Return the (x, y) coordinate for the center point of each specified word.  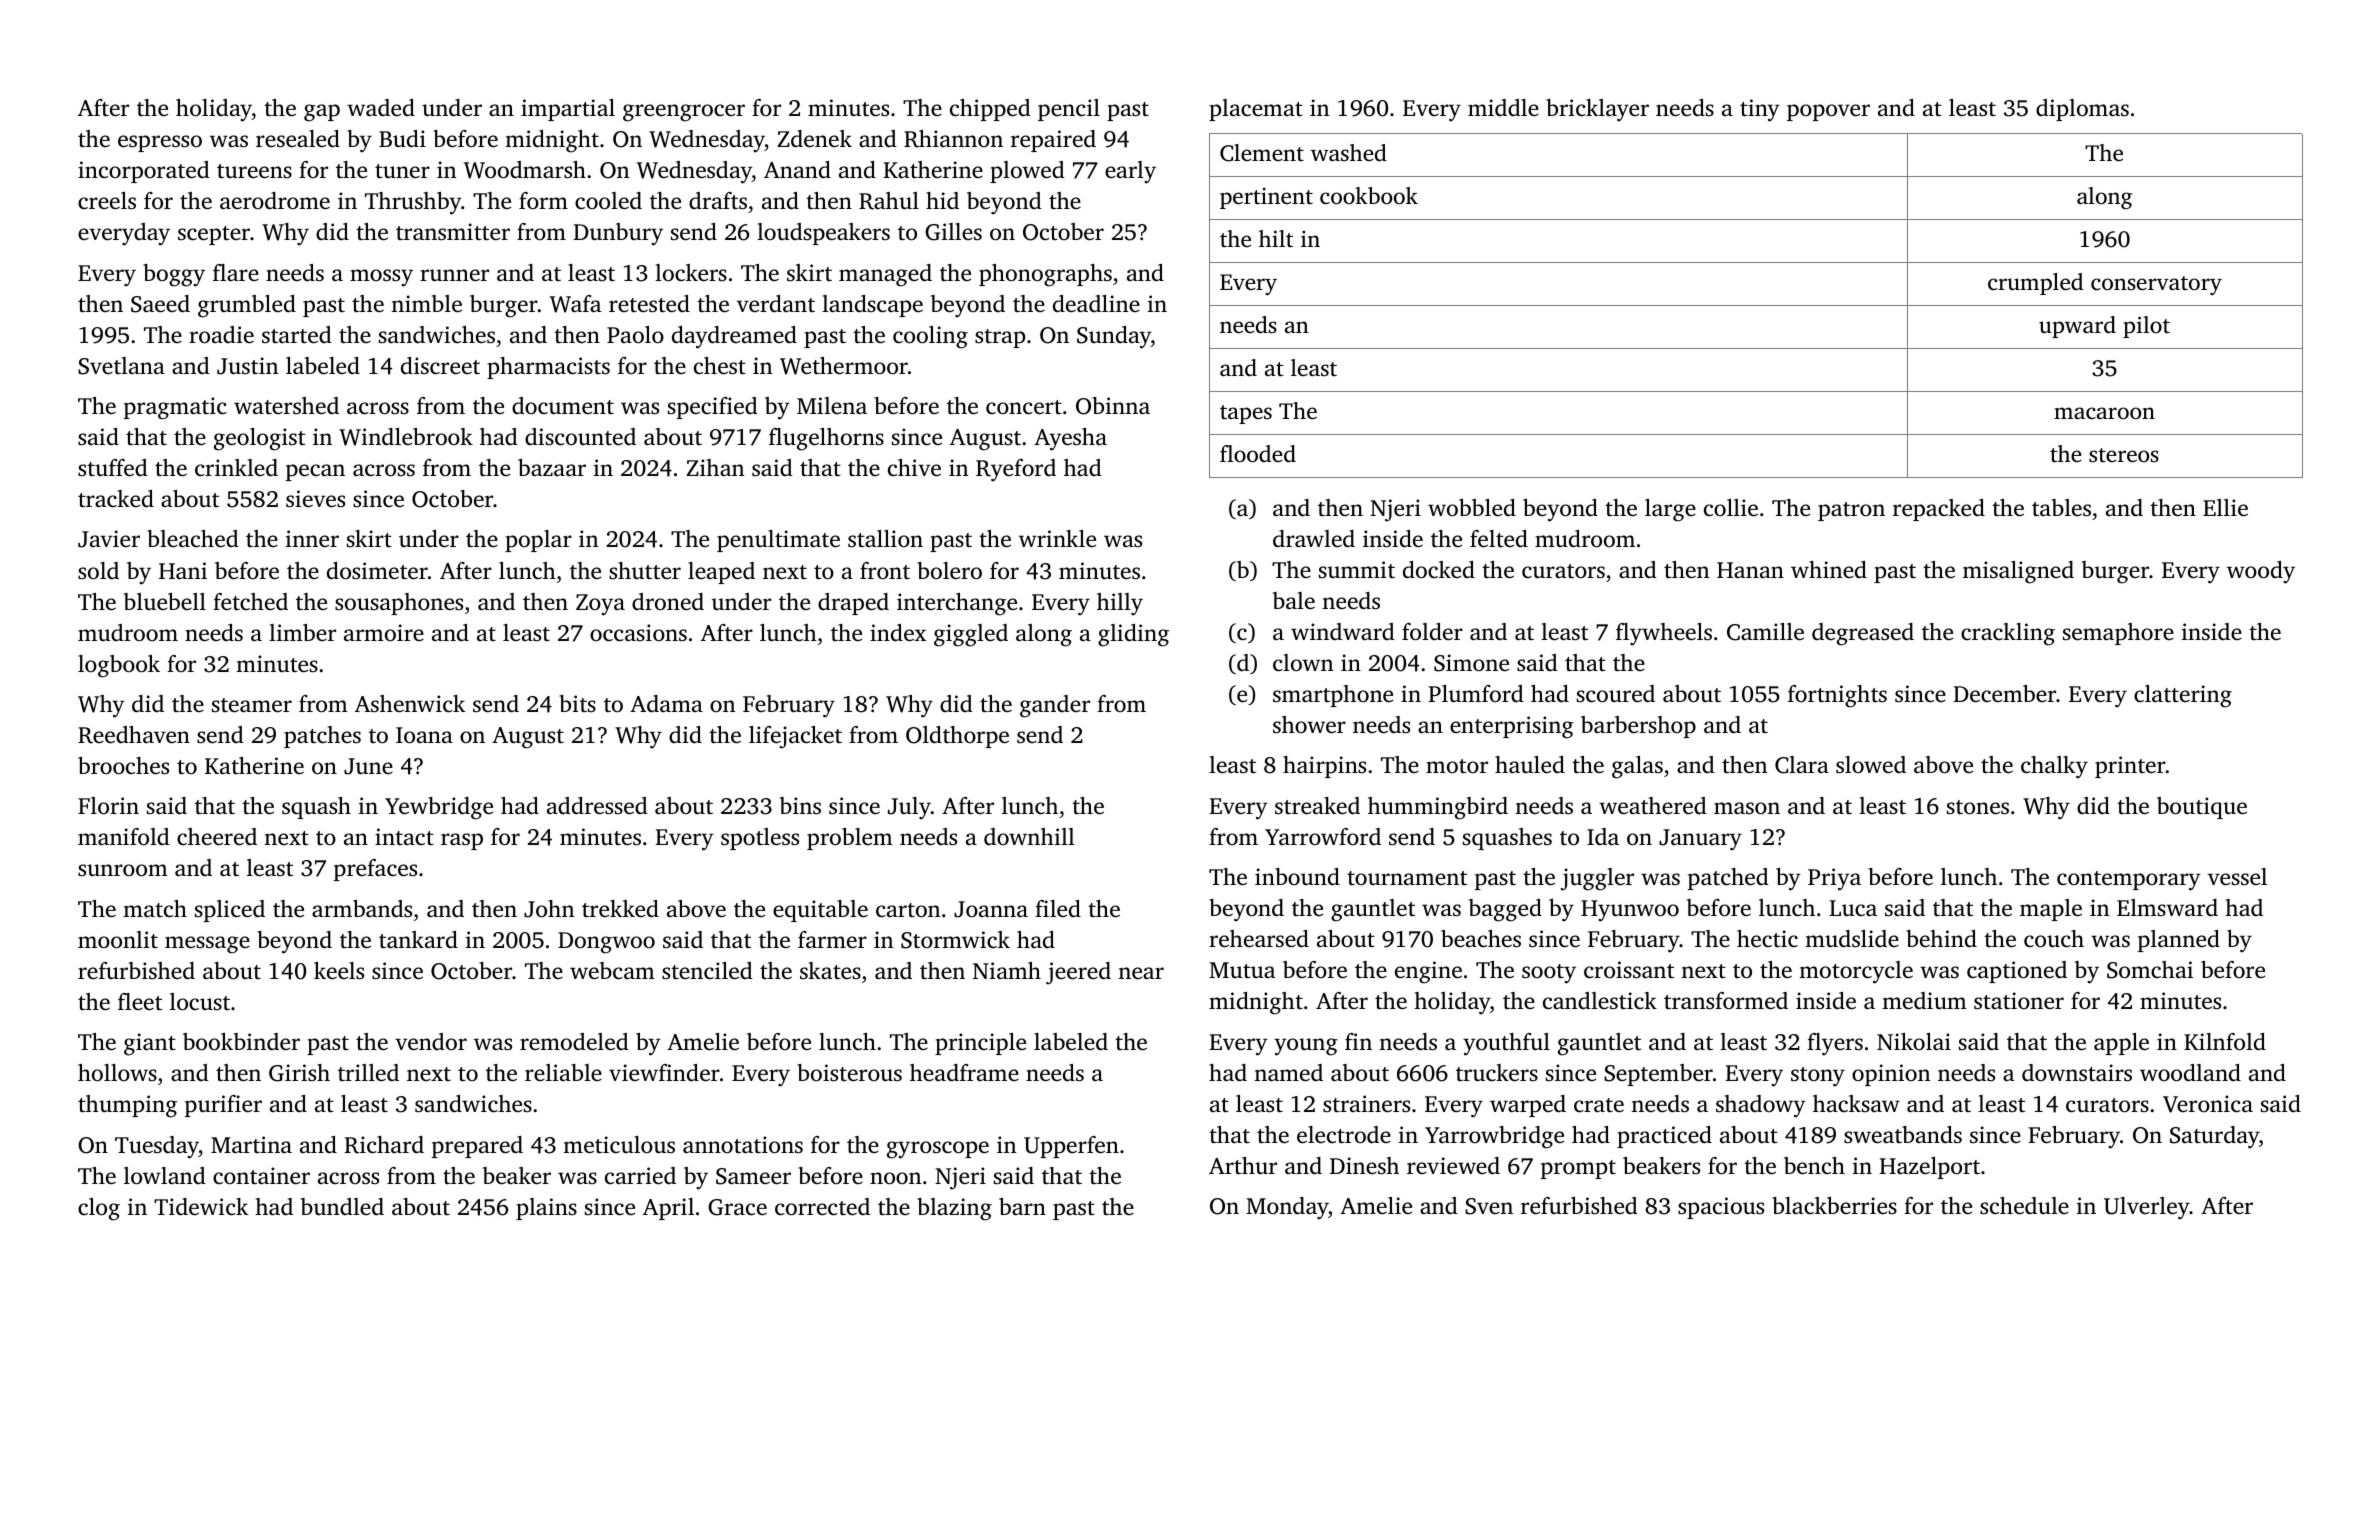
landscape (872, 306)
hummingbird (1438, 808)
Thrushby (413, 203)
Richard (384, 1145)
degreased (1863, 634)
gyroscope (938, 1150)
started (297, 335)
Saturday (2214, 1137)
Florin (108, 806)
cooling (930, 337)
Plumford (1476, 693)
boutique (2202, 808)
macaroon (2104, 413)
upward (2077, 327)
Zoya (600, 605)
